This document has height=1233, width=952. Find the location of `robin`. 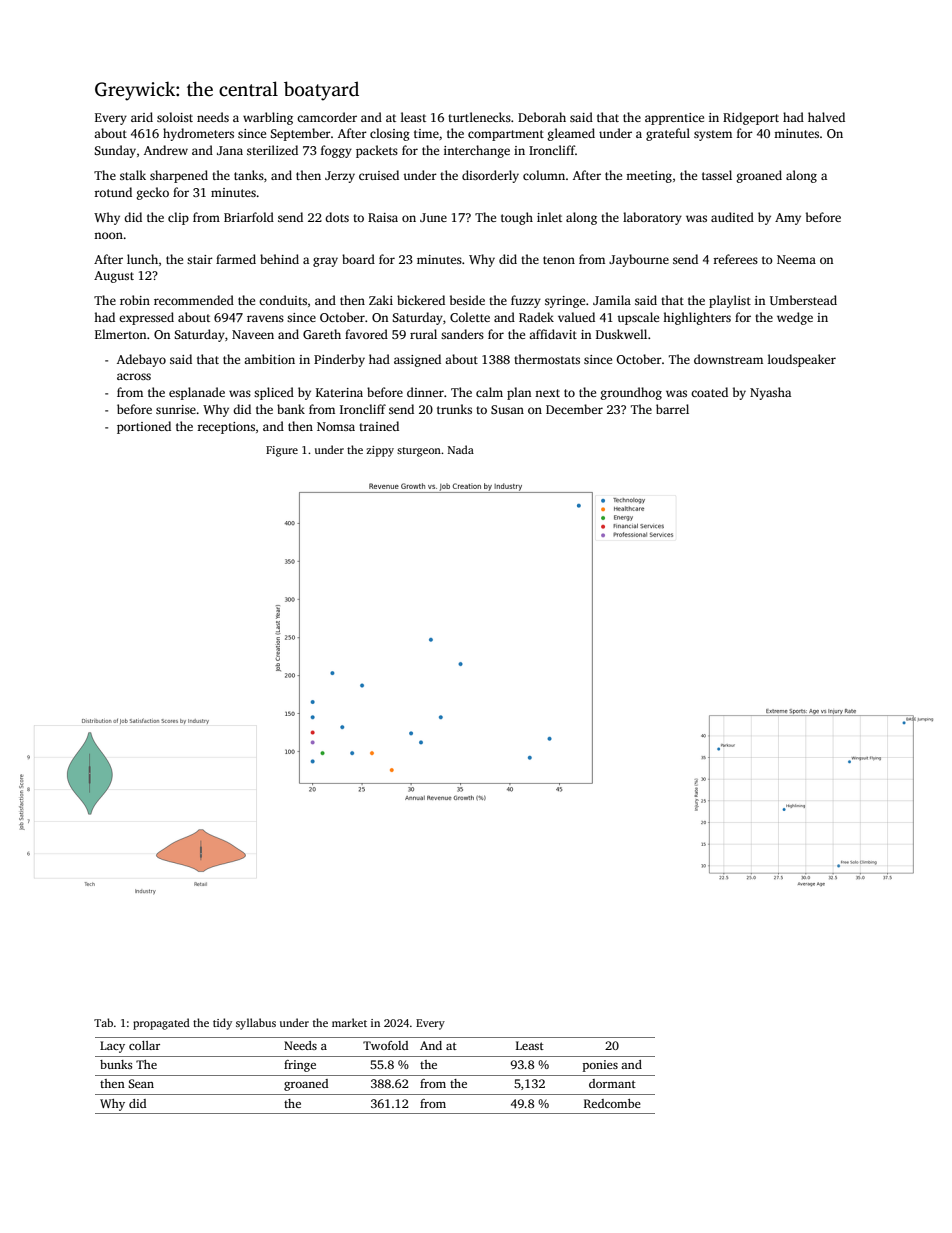

robin is located at coordinates (135, 300).
